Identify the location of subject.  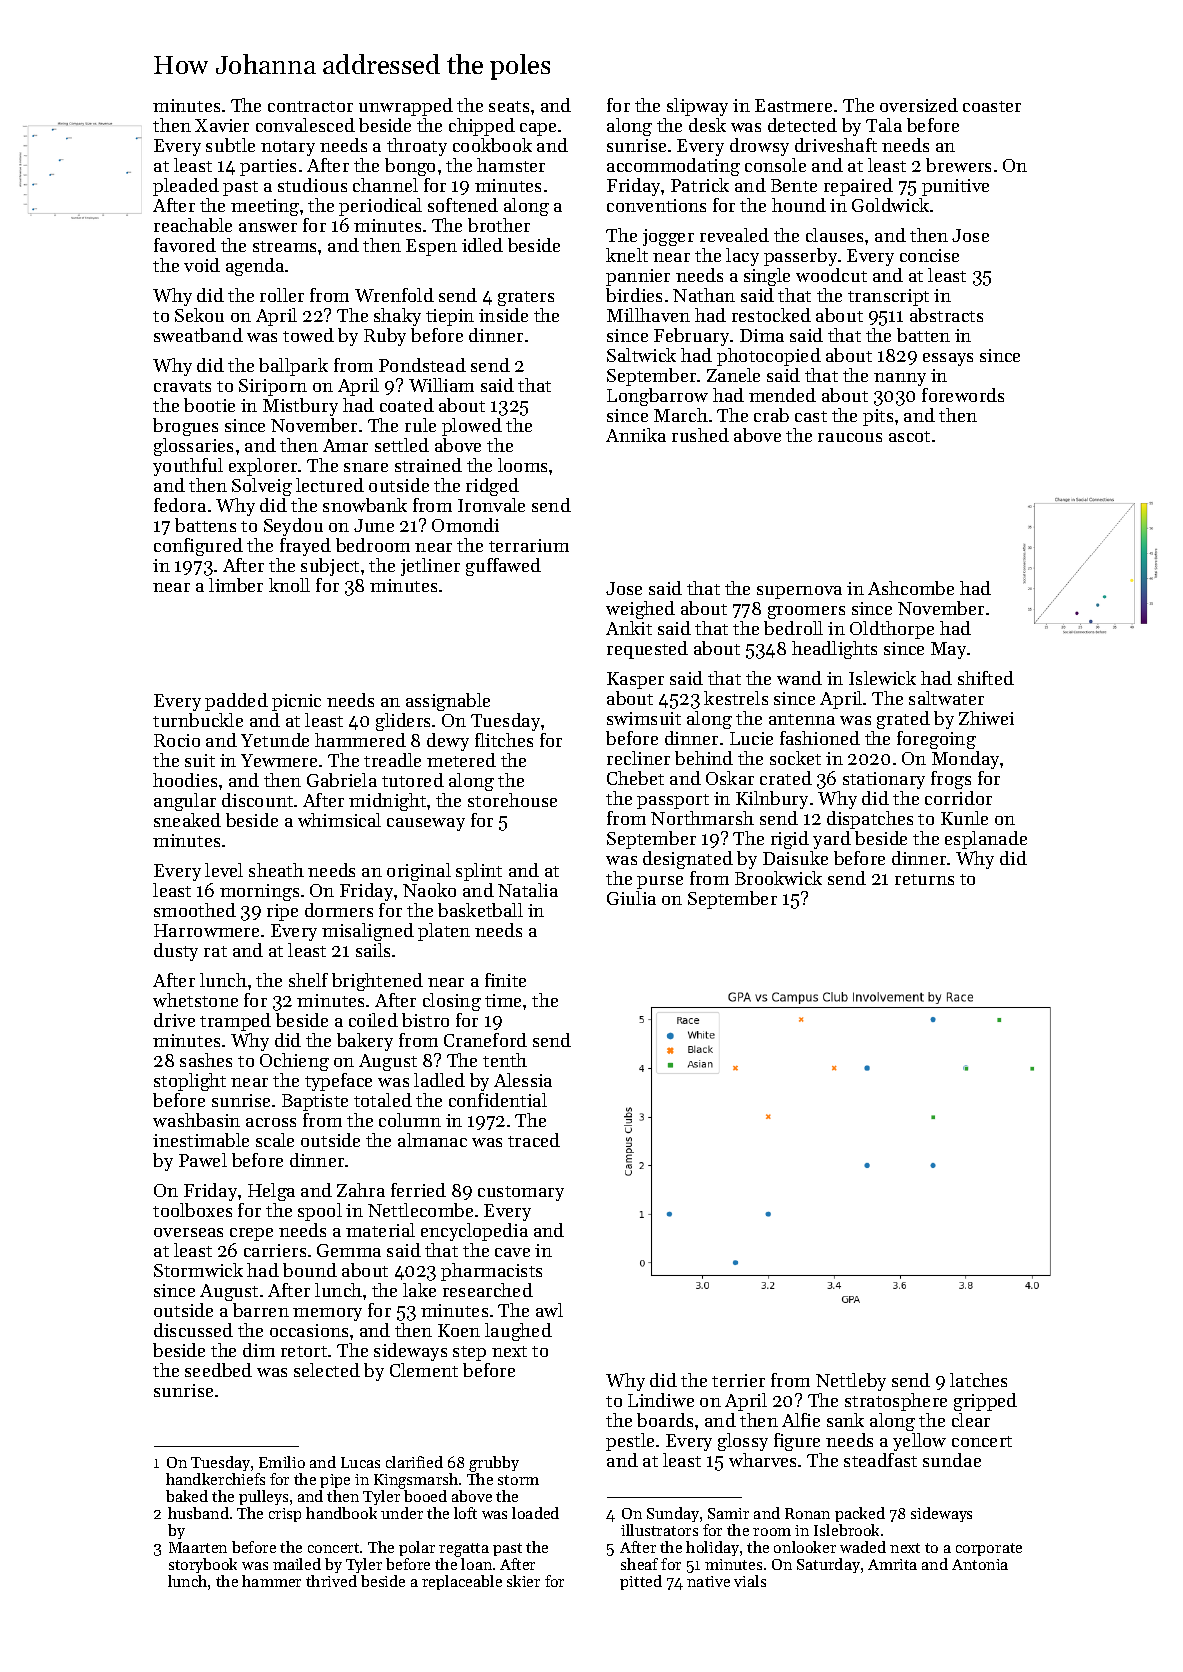
(330, 567).
